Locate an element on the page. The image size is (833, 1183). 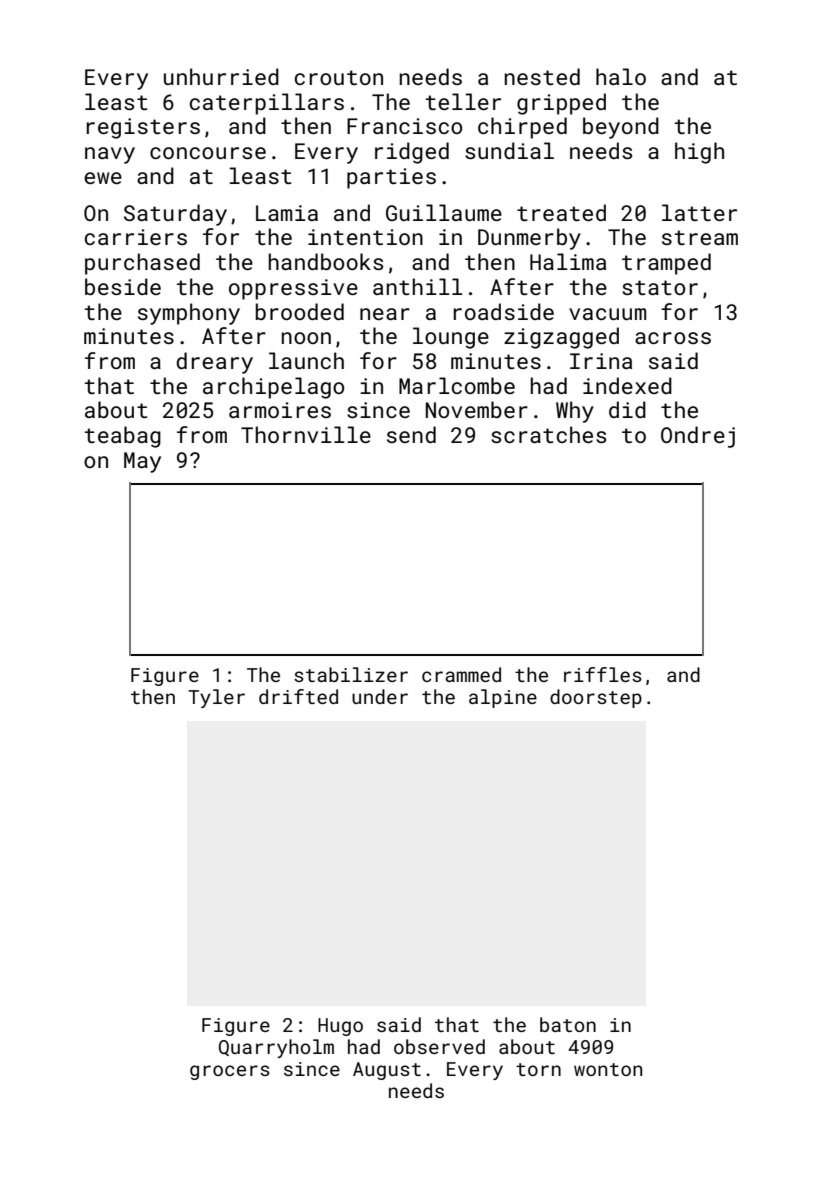
scratches is located at coordinates (548, 434).
